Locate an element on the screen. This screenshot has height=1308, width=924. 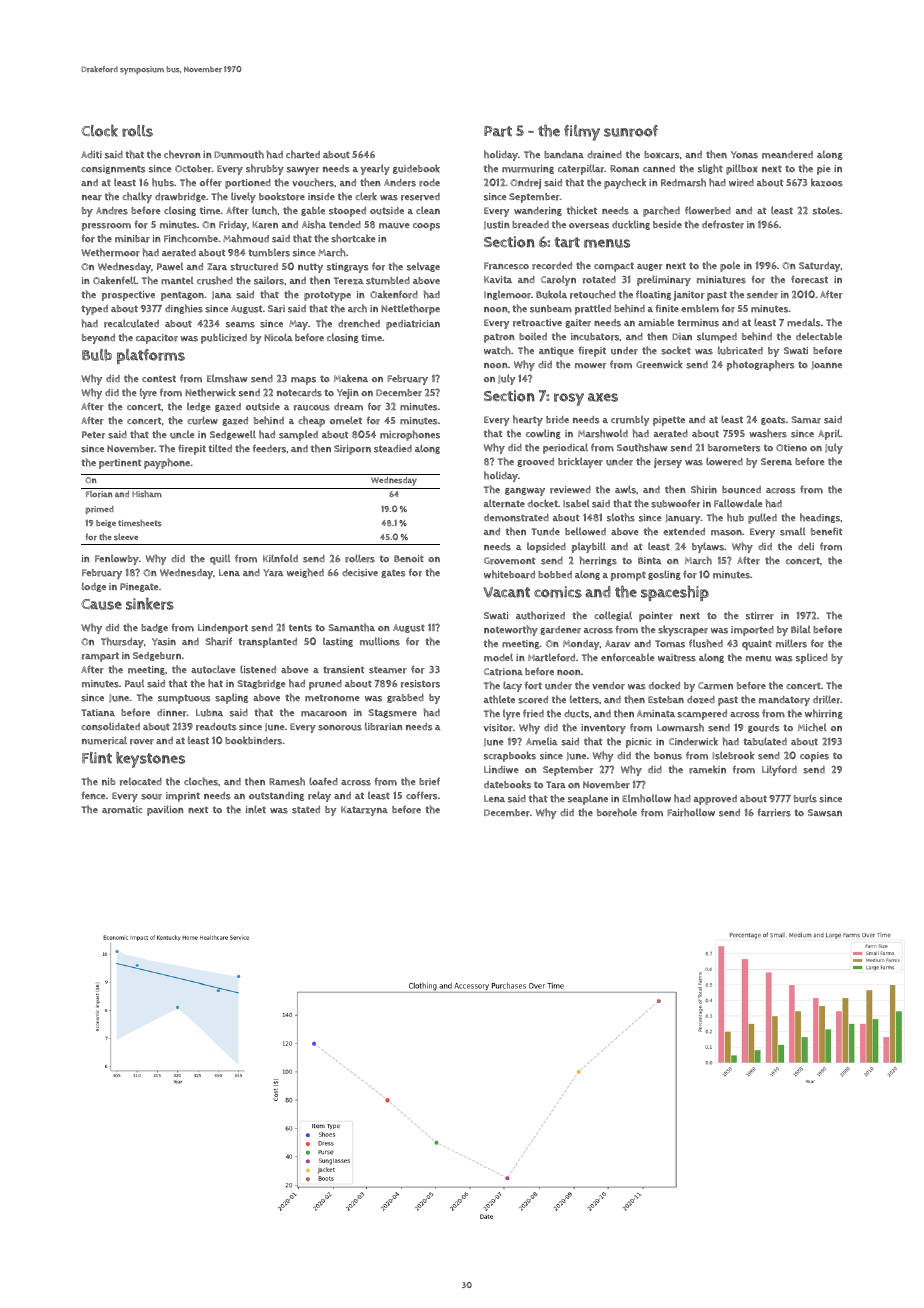
beyond is located at coordinates (98, 339).
